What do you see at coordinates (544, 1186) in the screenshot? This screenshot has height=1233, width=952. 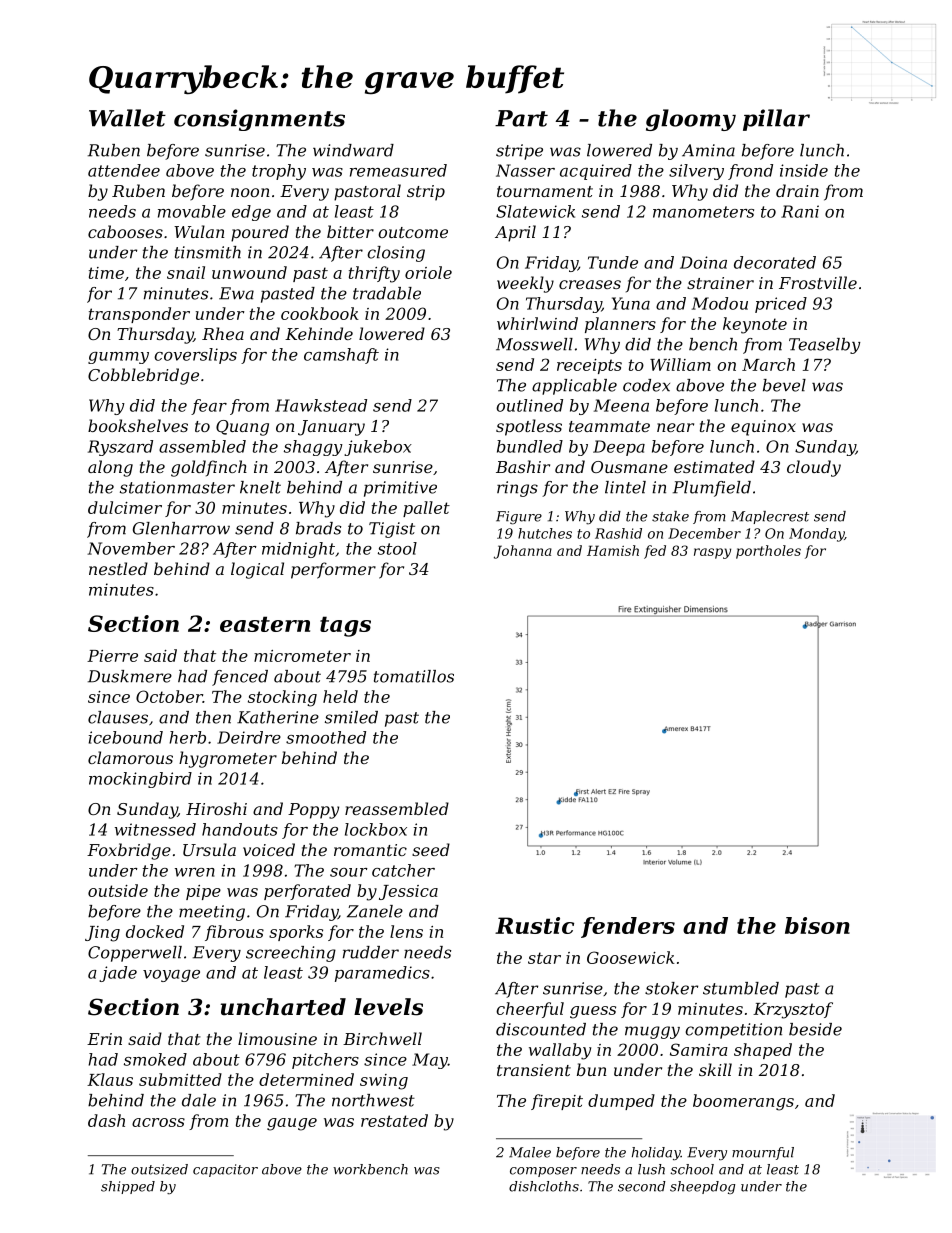 I see `dishcloths` at bounding box center [544, 1186].
